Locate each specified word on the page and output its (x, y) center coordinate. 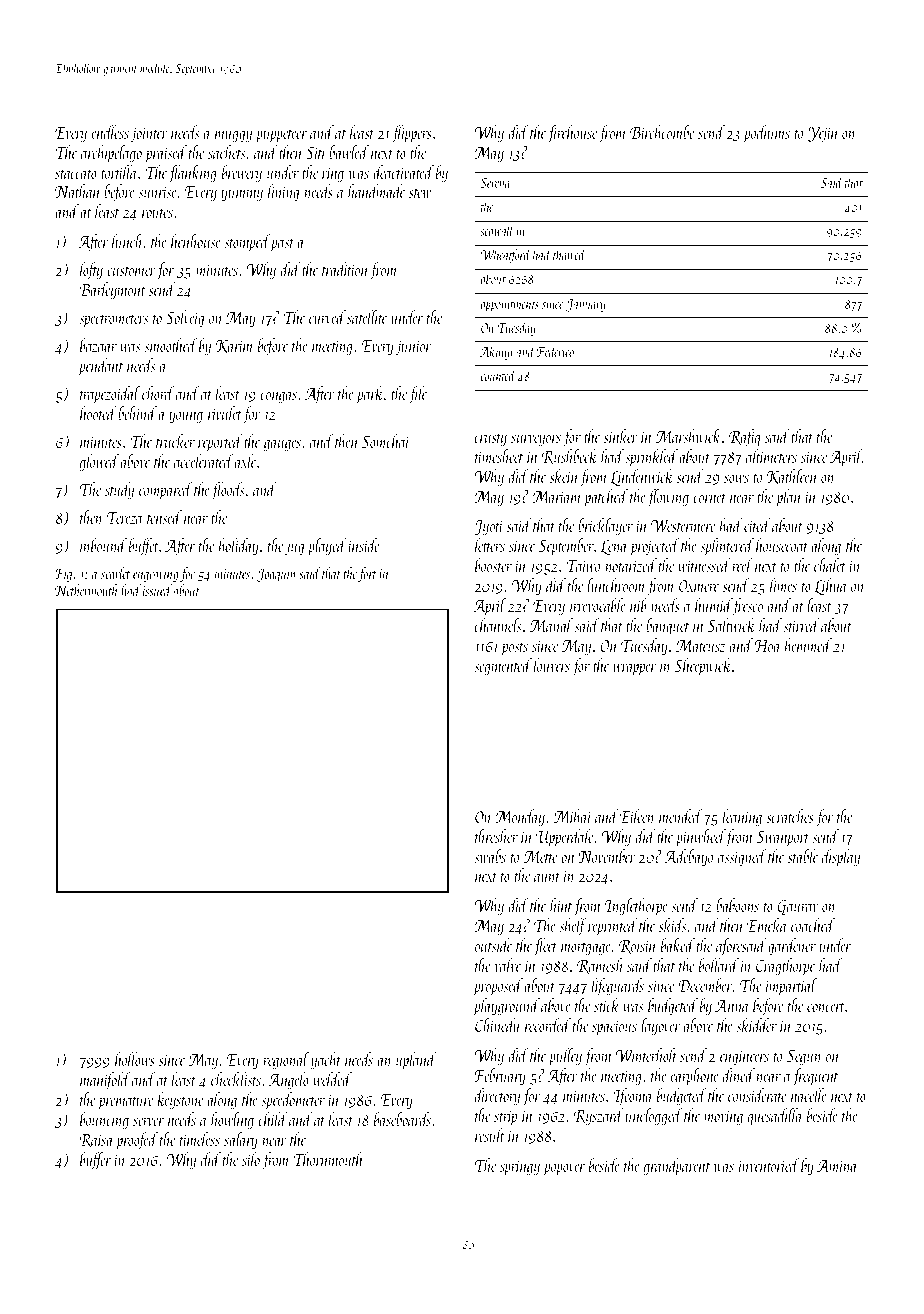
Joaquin (276, 575)
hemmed (808, 645)
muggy (233, 137)
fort (367, 574)
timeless (200, 1139)
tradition (345, 269)
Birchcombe (662, 132)
